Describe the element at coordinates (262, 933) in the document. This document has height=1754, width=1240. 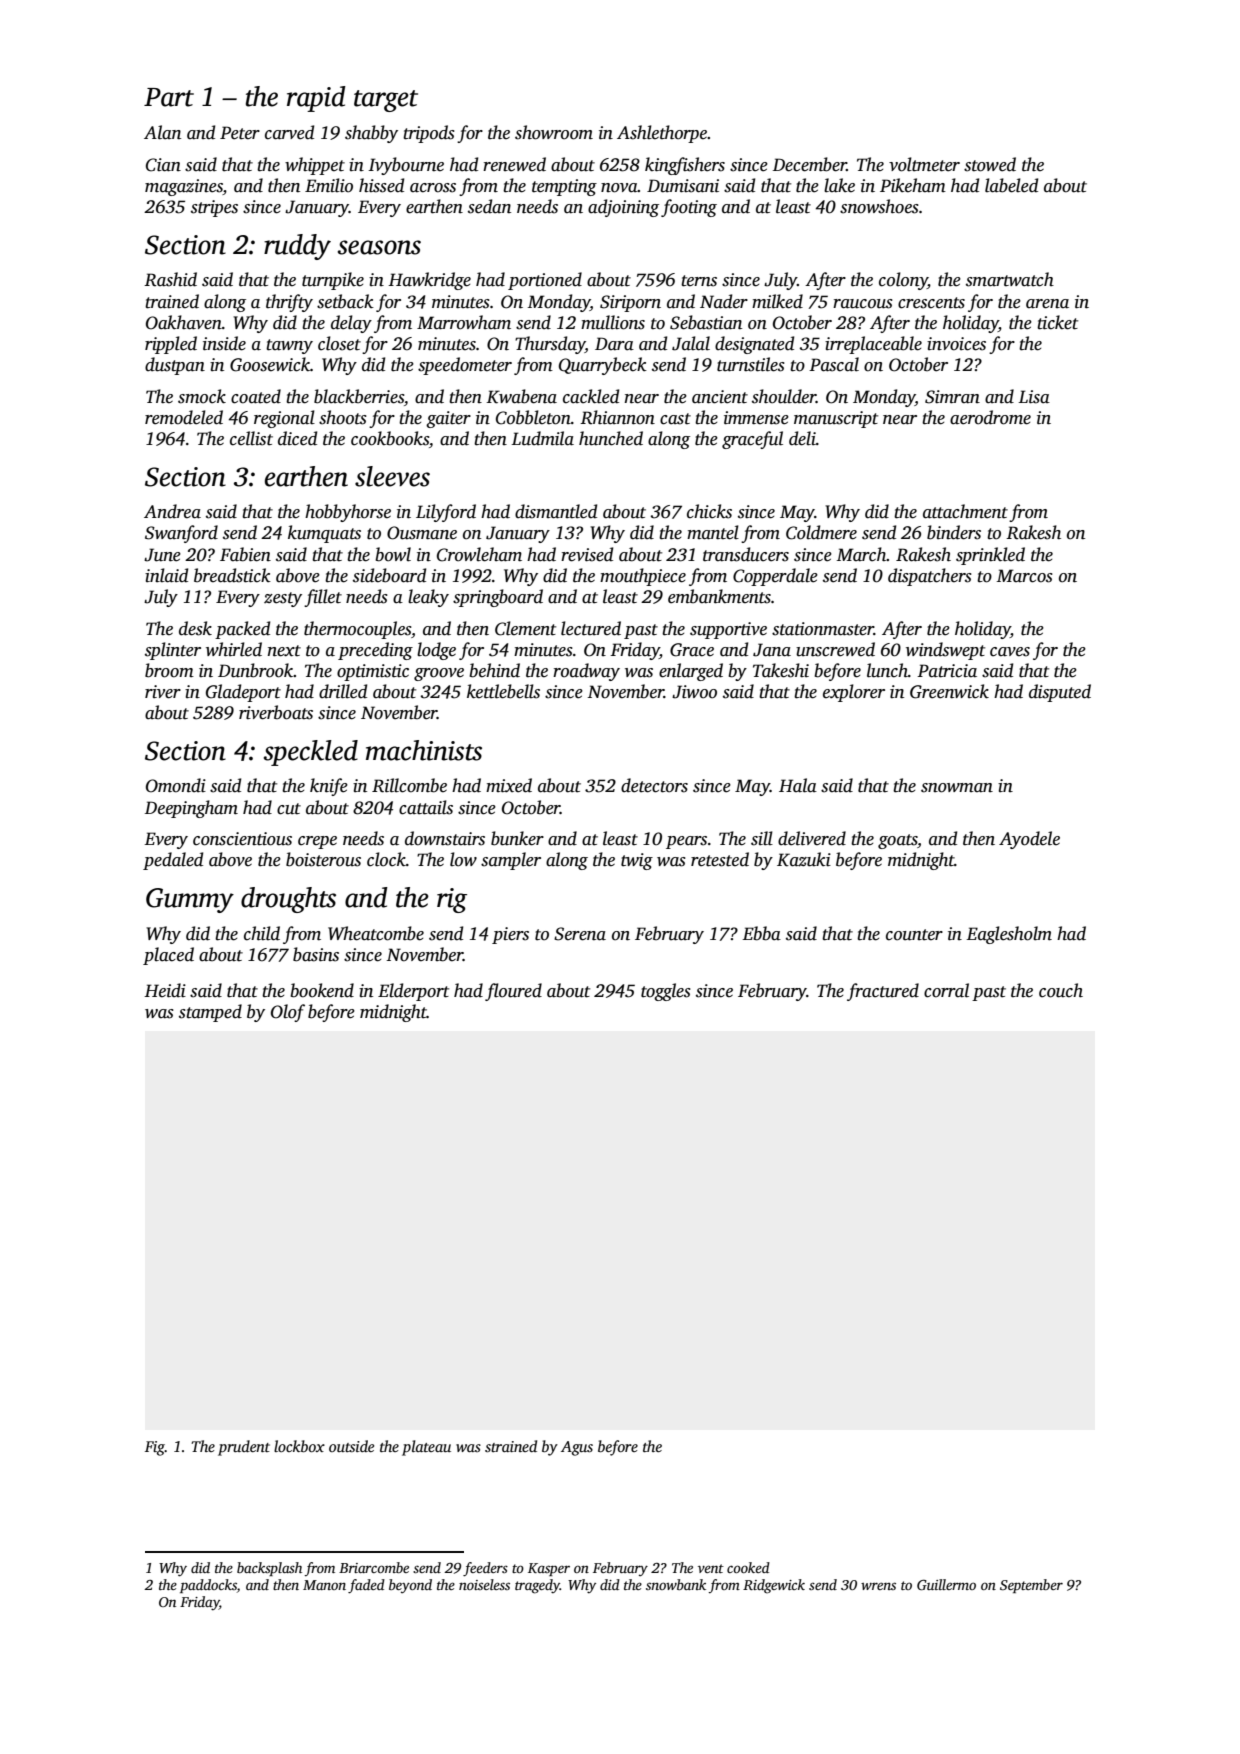
I see `child` at that location.
